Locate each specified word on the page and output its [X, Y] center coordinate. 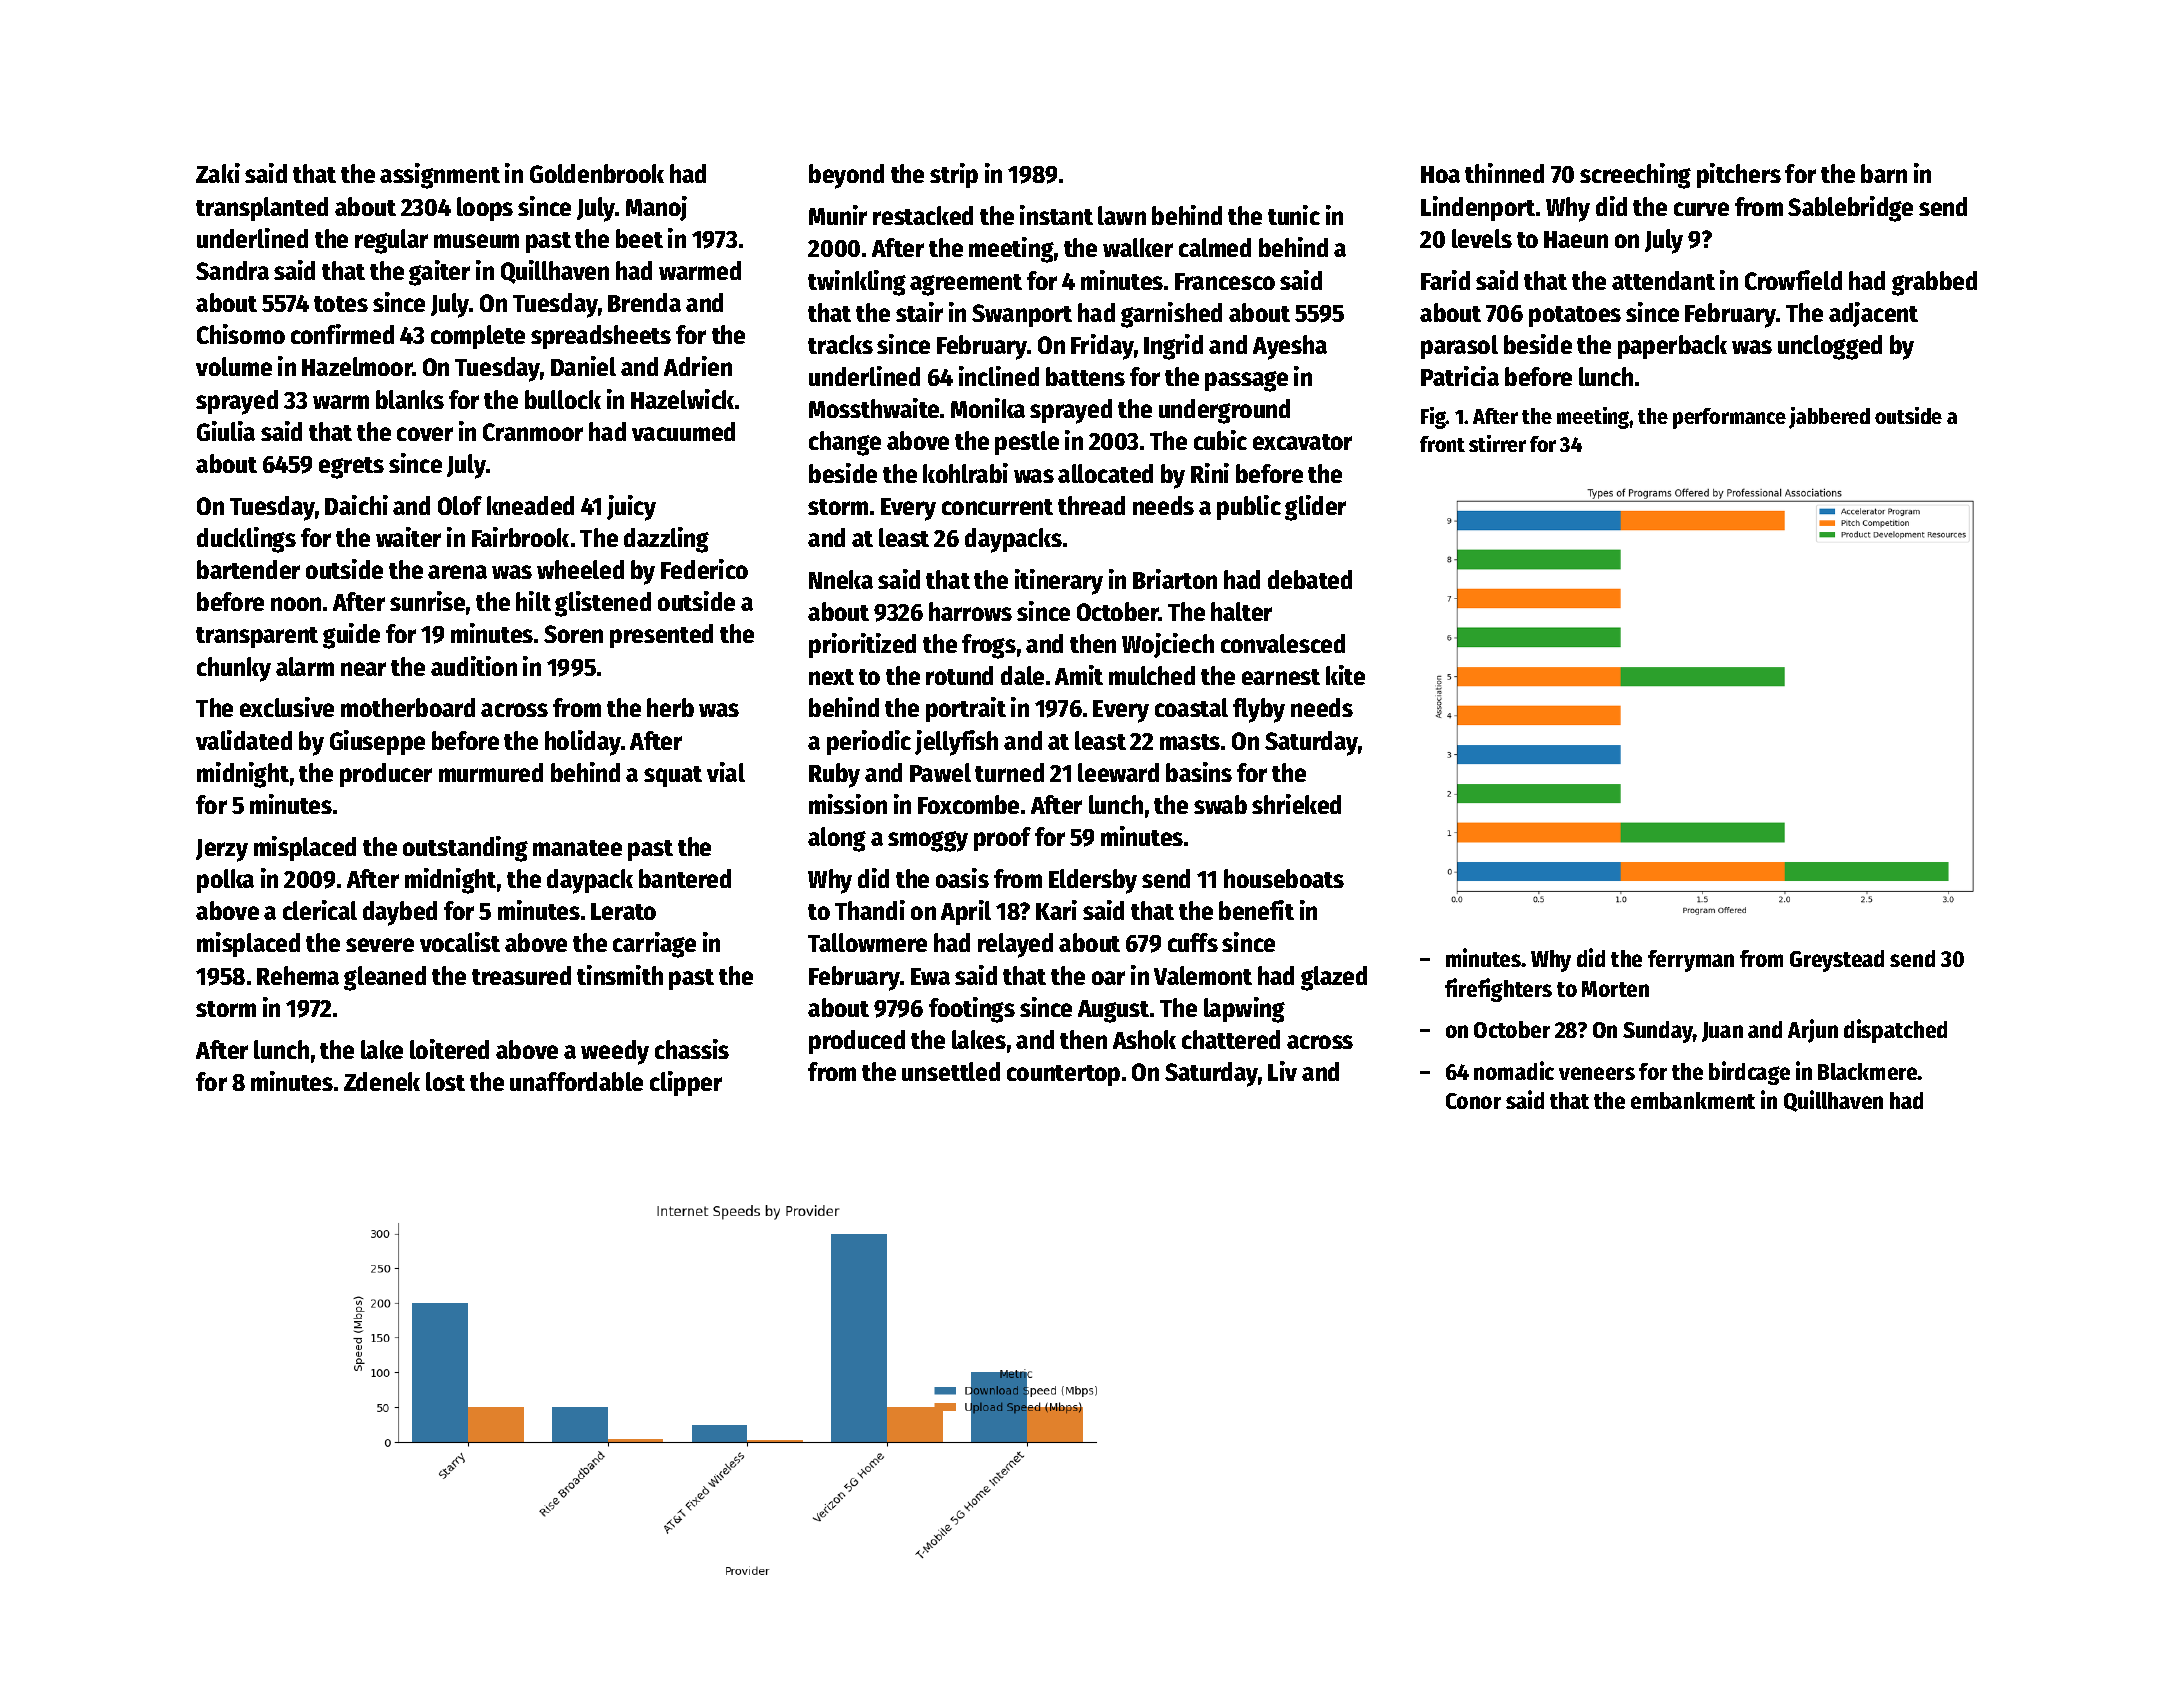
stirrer [1497, 443]
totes [341, 304]
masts [1190, 742]
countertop [1063, 1075]
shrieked [1296, 804]
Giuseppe [377, 742]
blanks [410, 399]
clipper [686, 1083]
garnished [1171, 315]
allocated [1105, 473]
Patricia [1460, 376]
